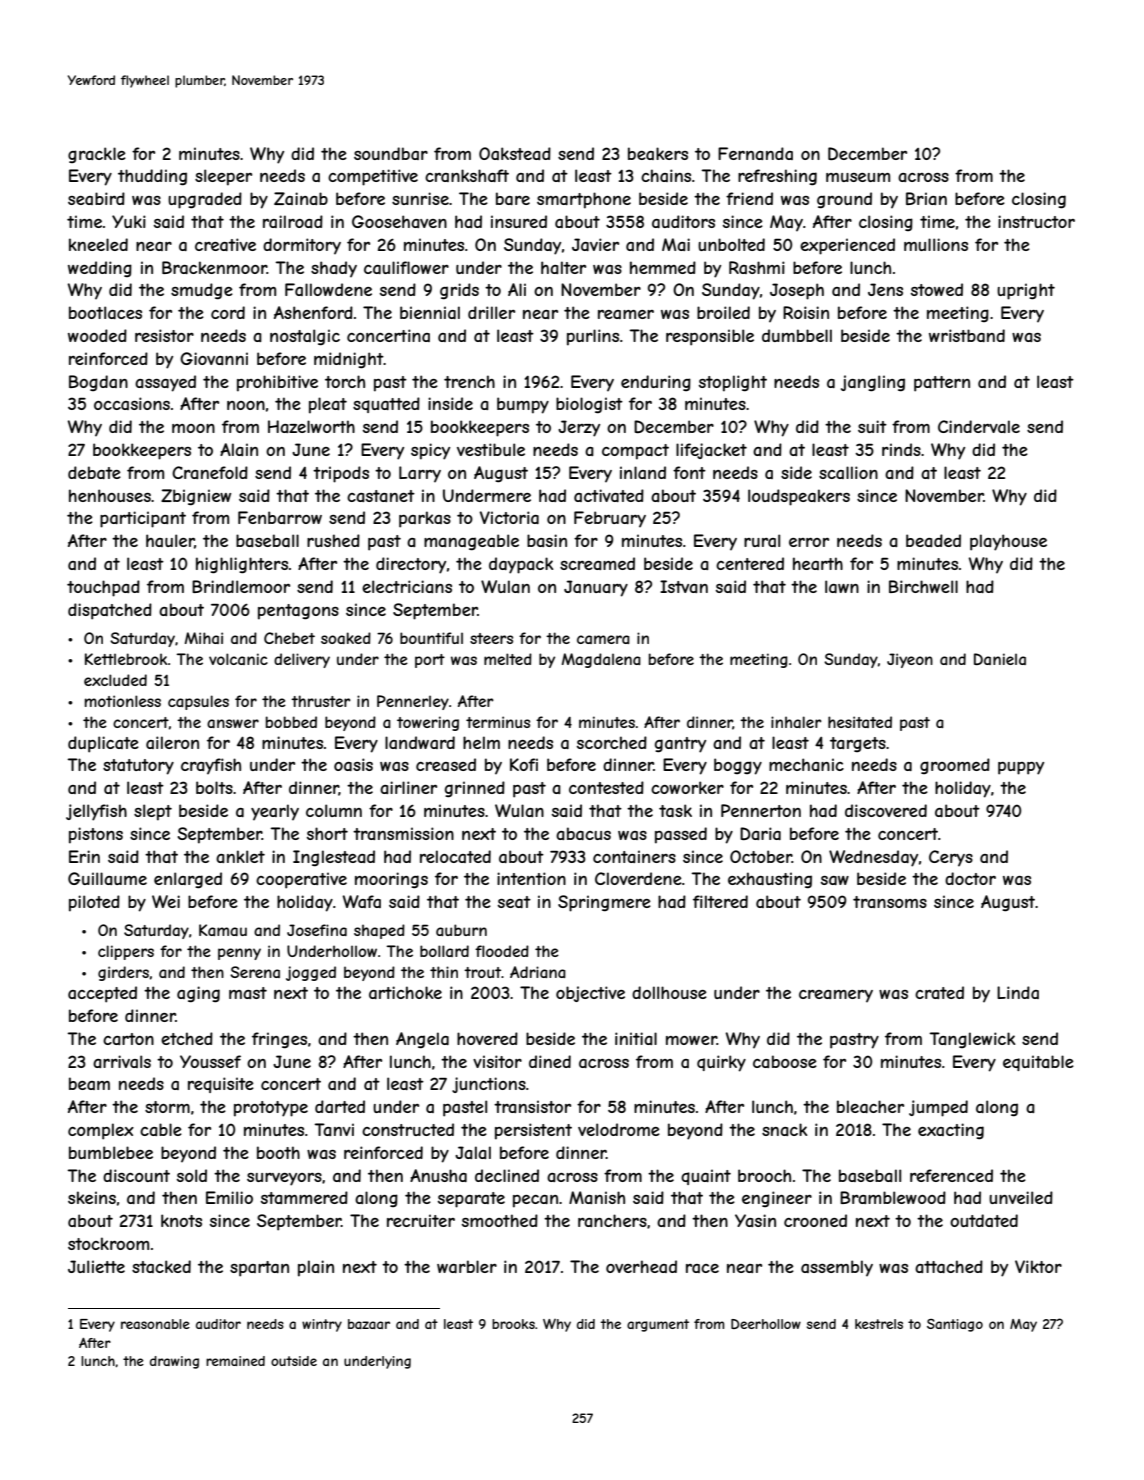  What do you see at coordinates (515, 153) in the page?
I see `Oakstead` at bounding box center [515, 153].
